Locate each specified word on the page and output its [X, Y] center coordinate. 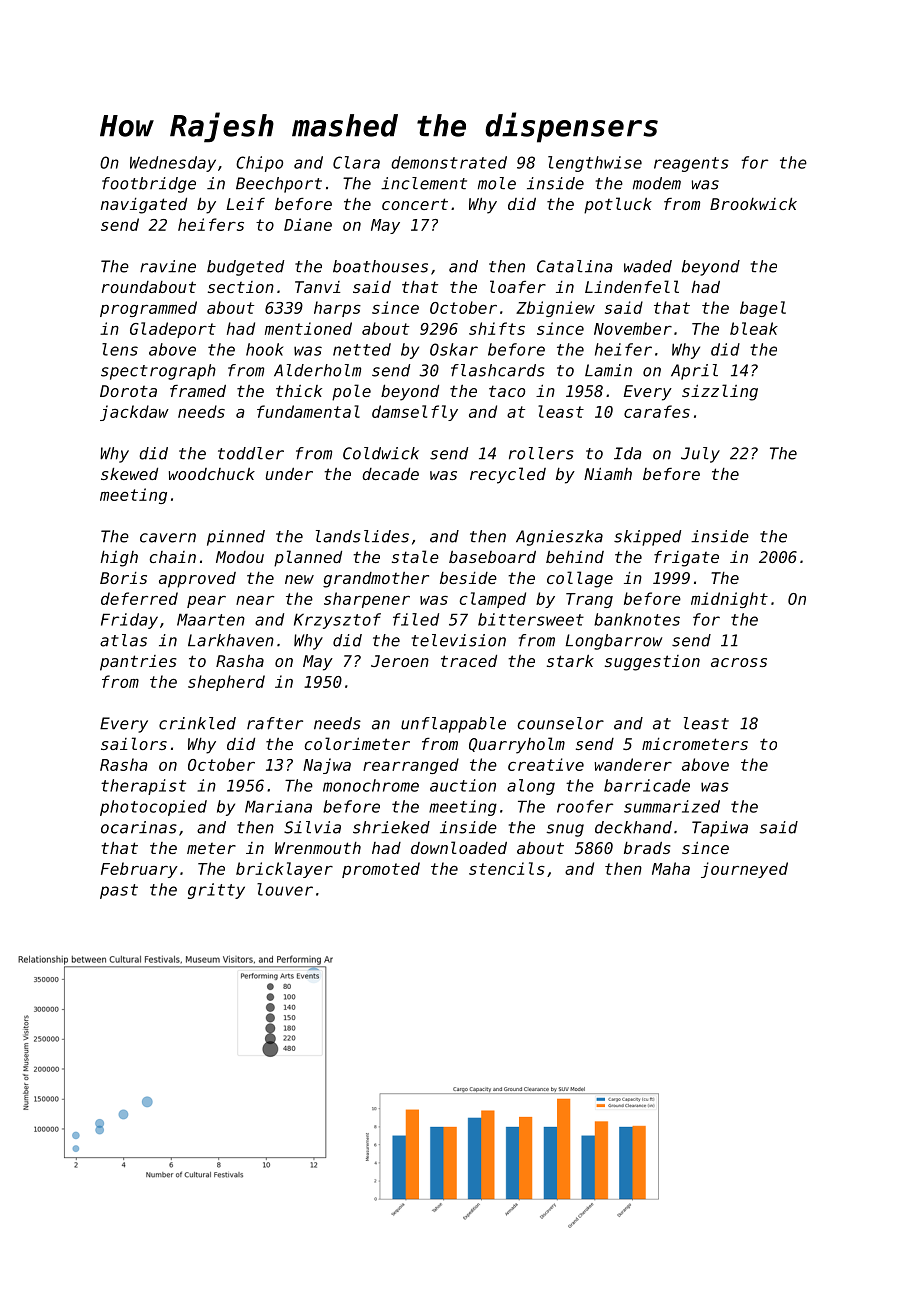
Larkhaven [231, 640]
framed [198, 391]
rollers [541, 453]
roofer [585, 806]
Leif [245, 204]
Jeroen [400, 661]
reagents [691, 164]
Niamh [608, 474]
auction [463, 785]
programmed [148, 309]
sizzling [720, 392]
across [739, 662]
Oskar [454, 349]
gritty [216, 891]
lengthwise [595, 164]
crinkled [197, 723]
